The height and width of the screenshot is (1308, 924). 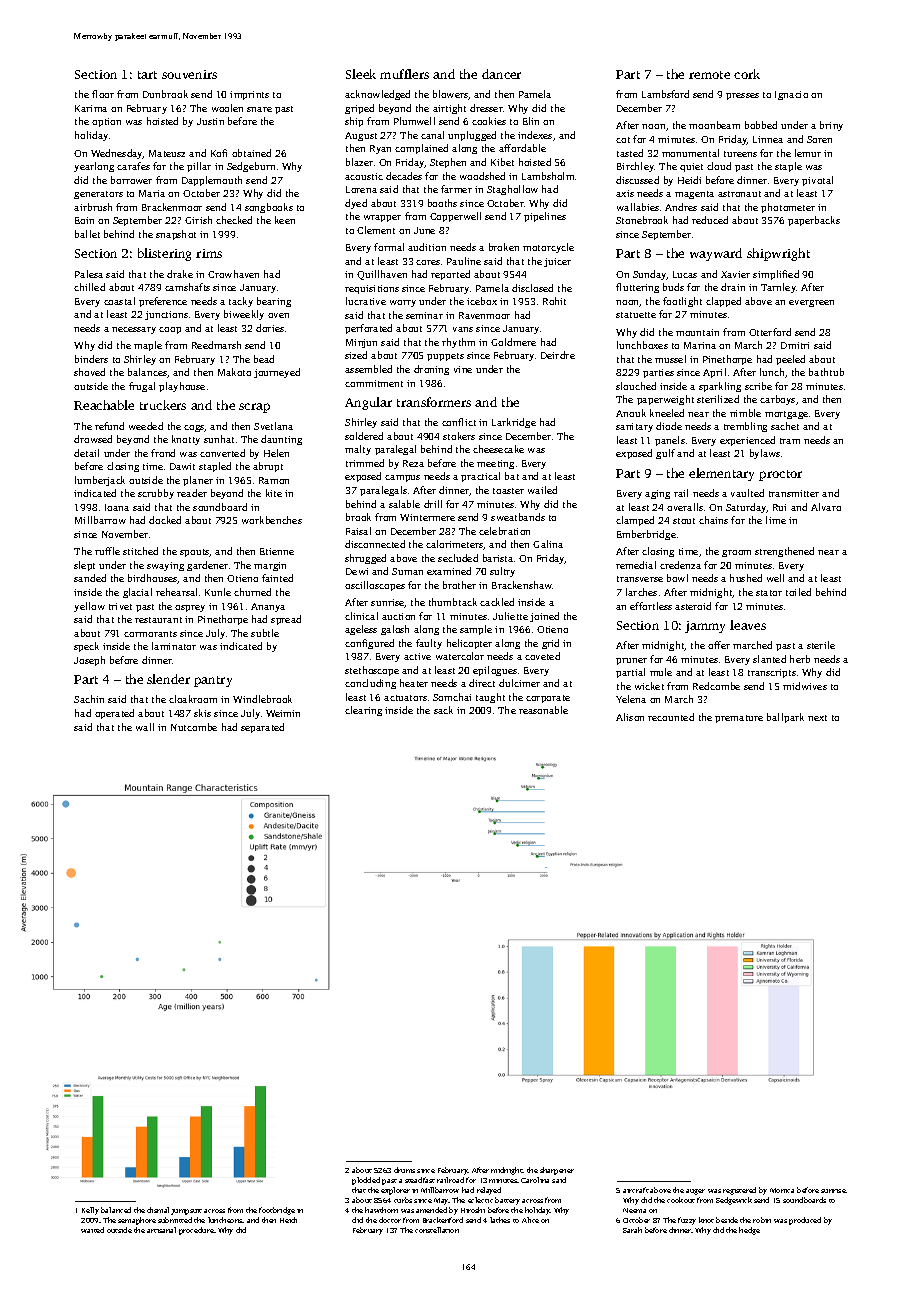 What do you see at coordinates (443, 710) in the screenshot?
I see `sack` at bounding box center [443, 710].
